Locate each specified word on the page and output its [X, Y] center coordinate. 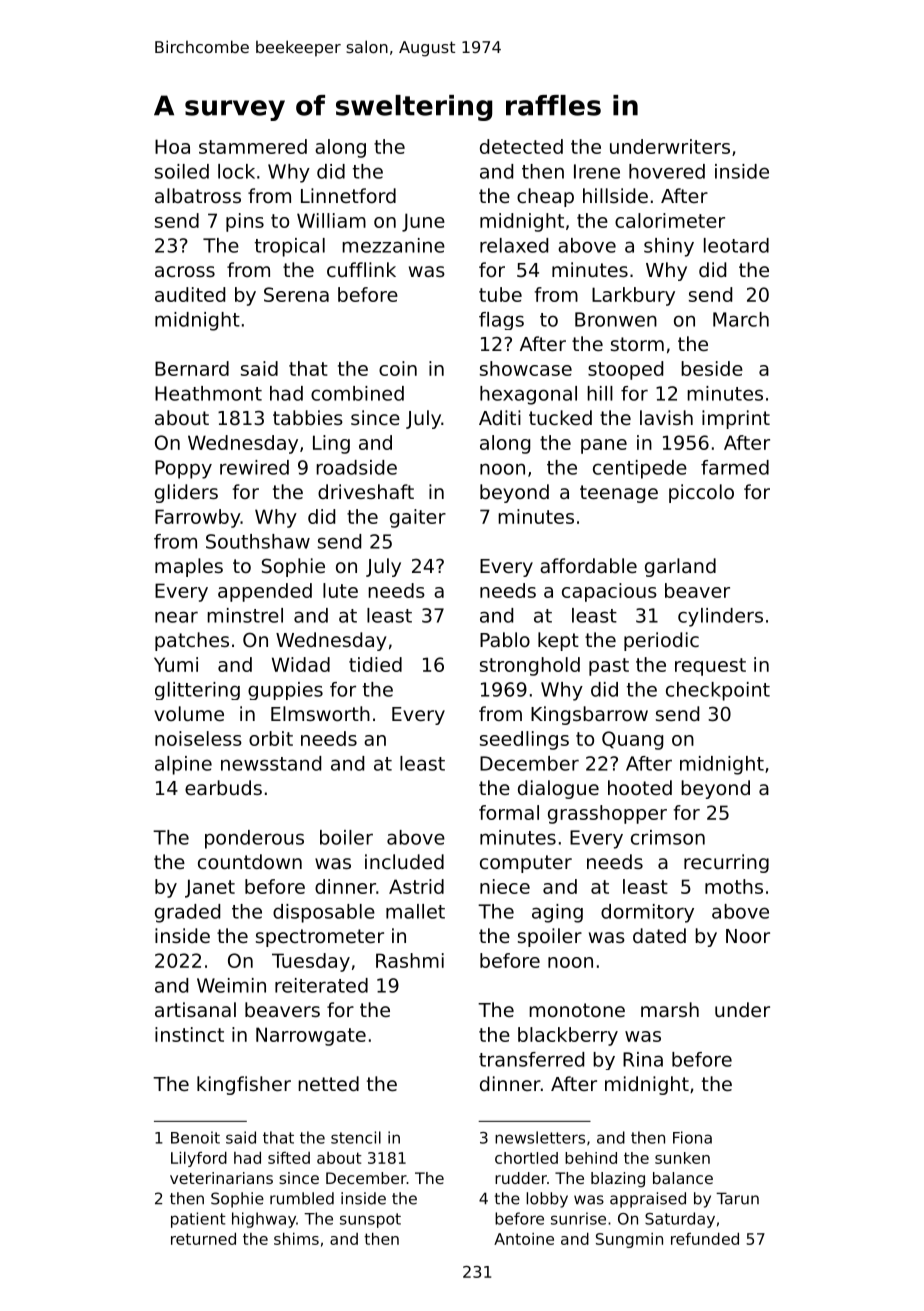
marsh [670, 1009]
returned [203, 1238]
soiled [182, 171]
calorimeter [670, 220]
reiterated [321, 985]
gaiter [418, 518]
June [423, 222]
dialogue [558, 789]
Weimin [231, 985]
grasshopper [607, 814]
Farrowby [198, 518]
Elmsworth [320, 713]
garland [680, 567]
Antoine [524, 1239]
